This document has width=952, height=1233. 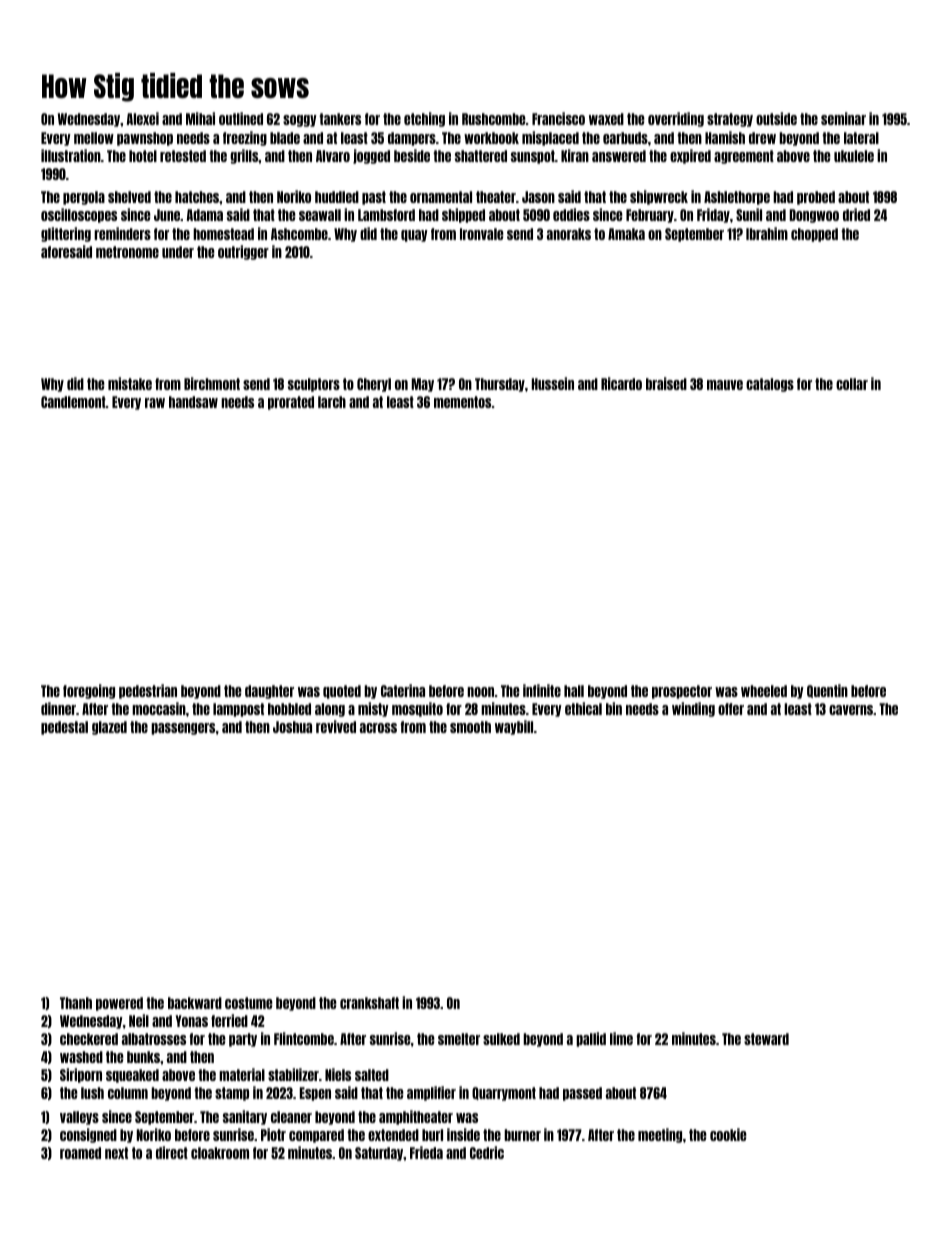 I want to click on workbook, so click(x=491, y=138).
